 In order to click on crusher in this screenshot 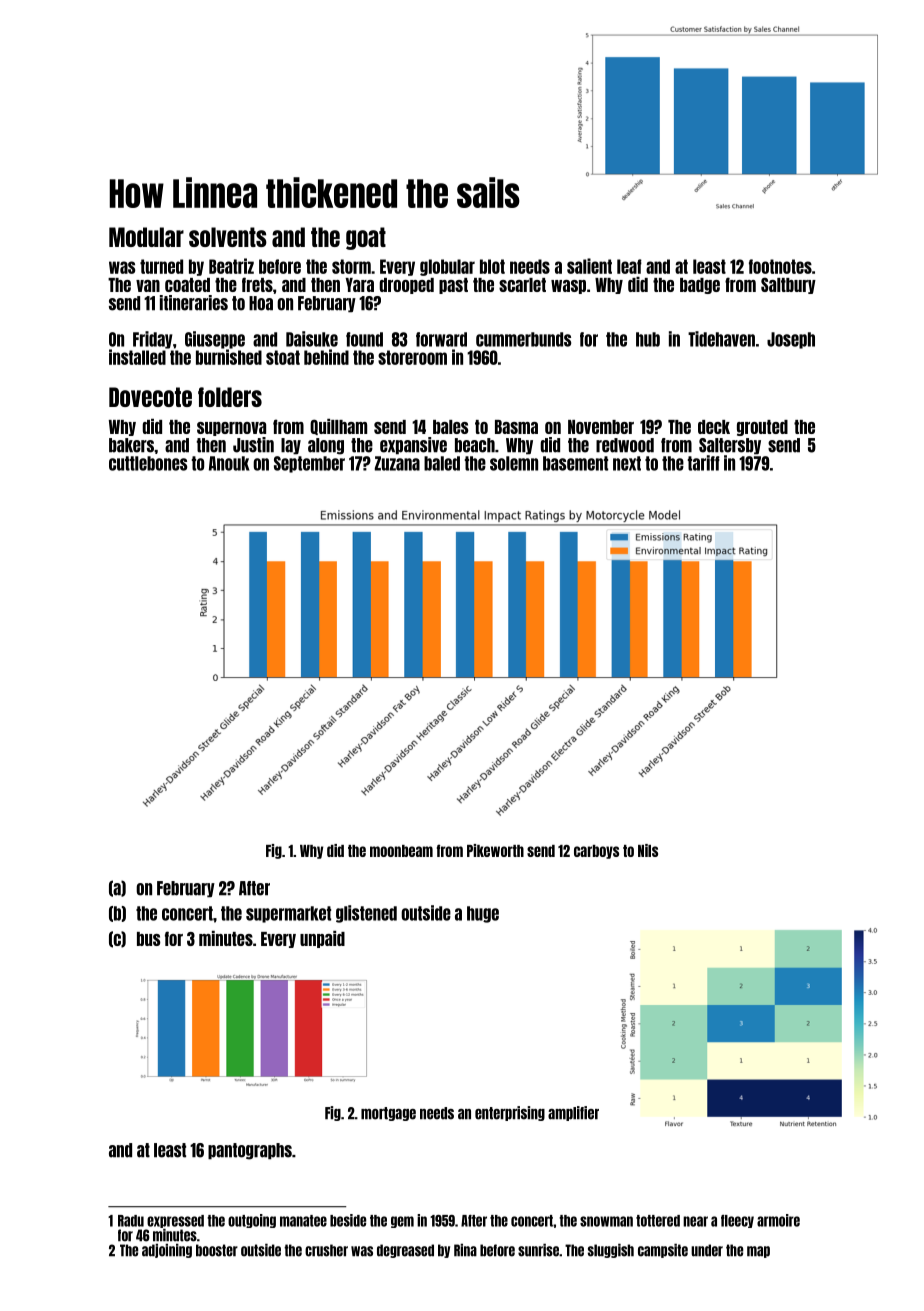, I will do `click(326, 1250)`.
